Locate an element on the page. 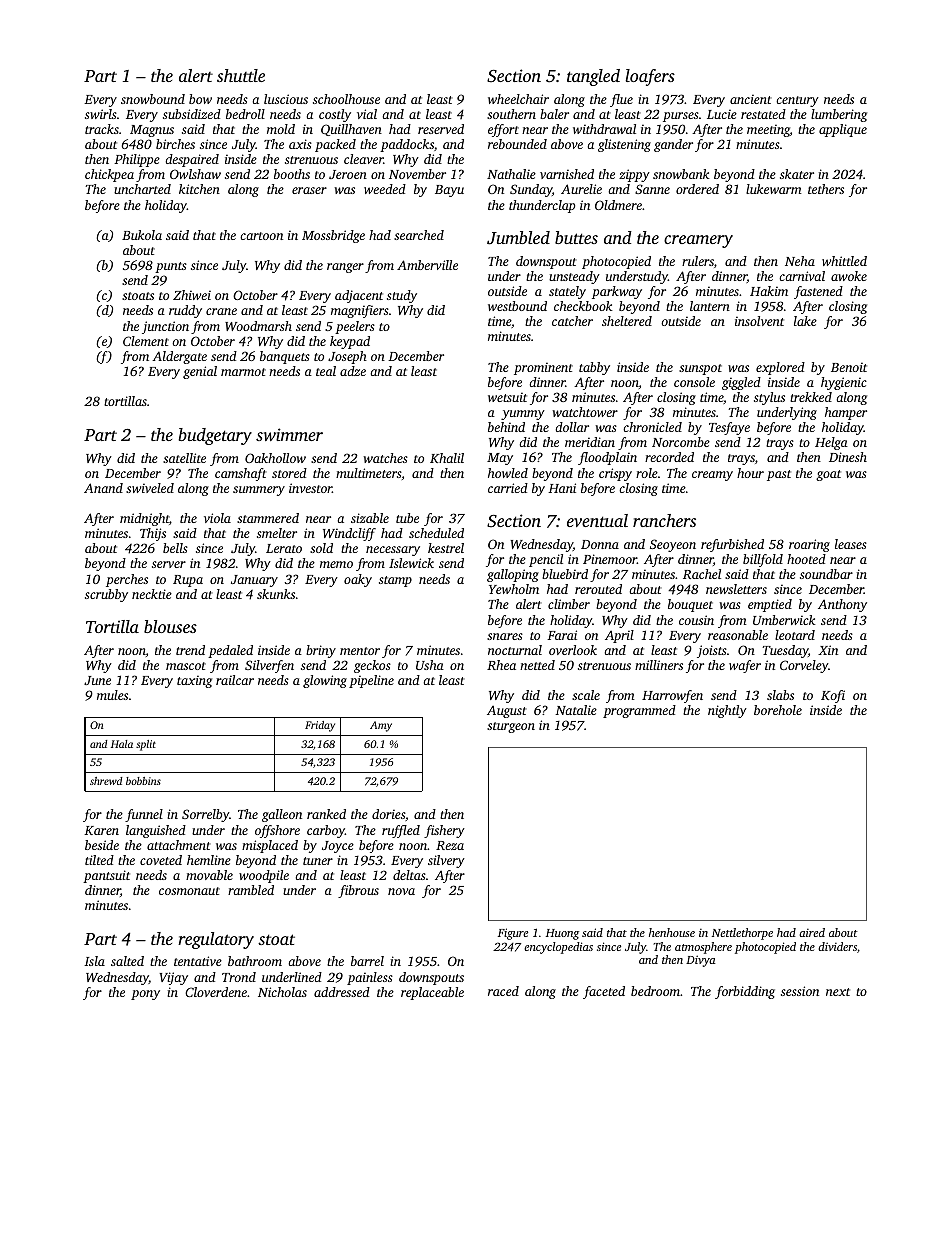 This document has width=952, height=1233. Kofi is located at coordinates (833, 696).
